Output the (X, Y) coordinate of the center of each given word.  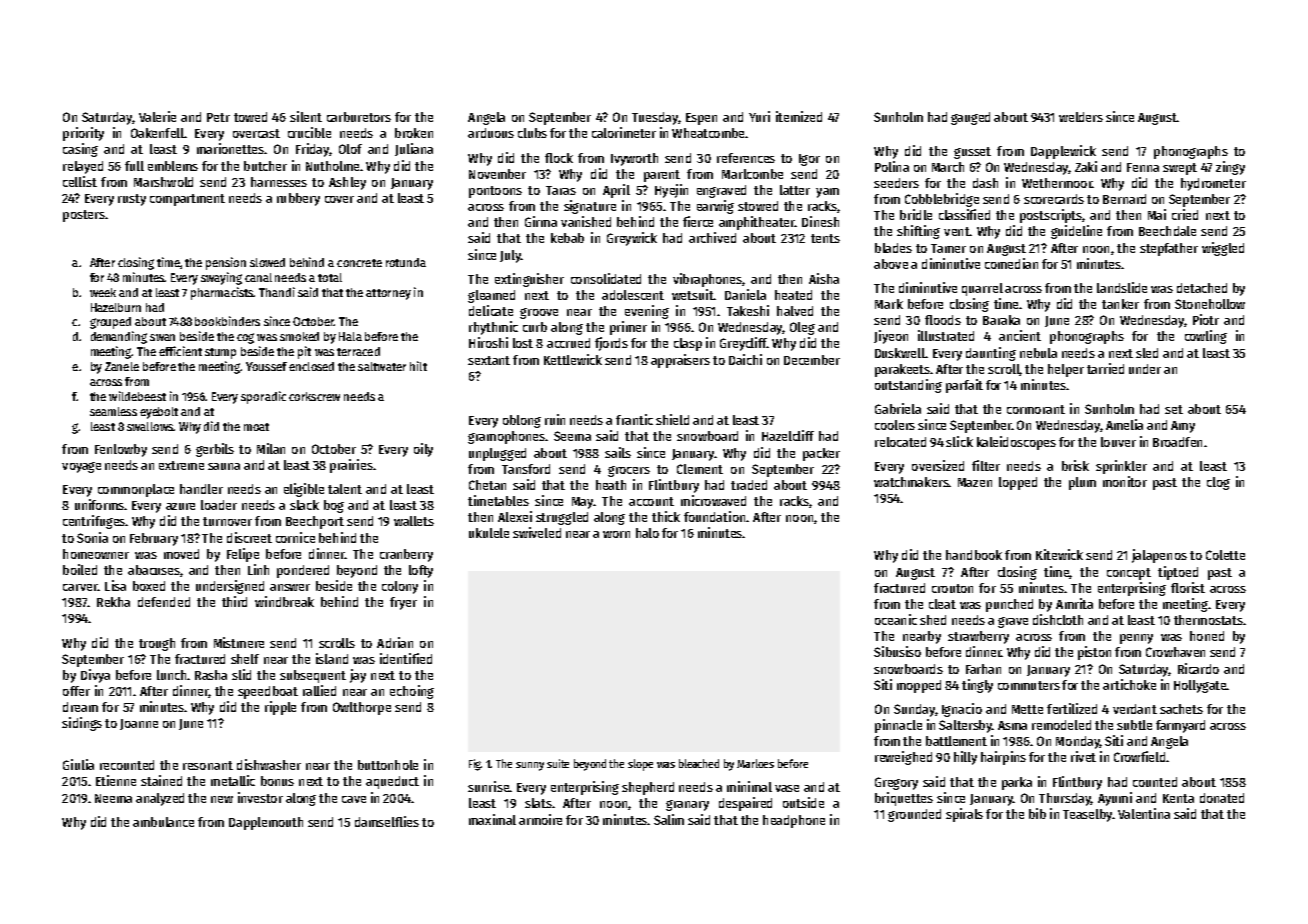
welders (1081, 117)
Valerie (157, 116)
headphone (794, 821)
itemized (799, 116)
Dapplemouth (266, 823)
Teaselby (1087, 815)
